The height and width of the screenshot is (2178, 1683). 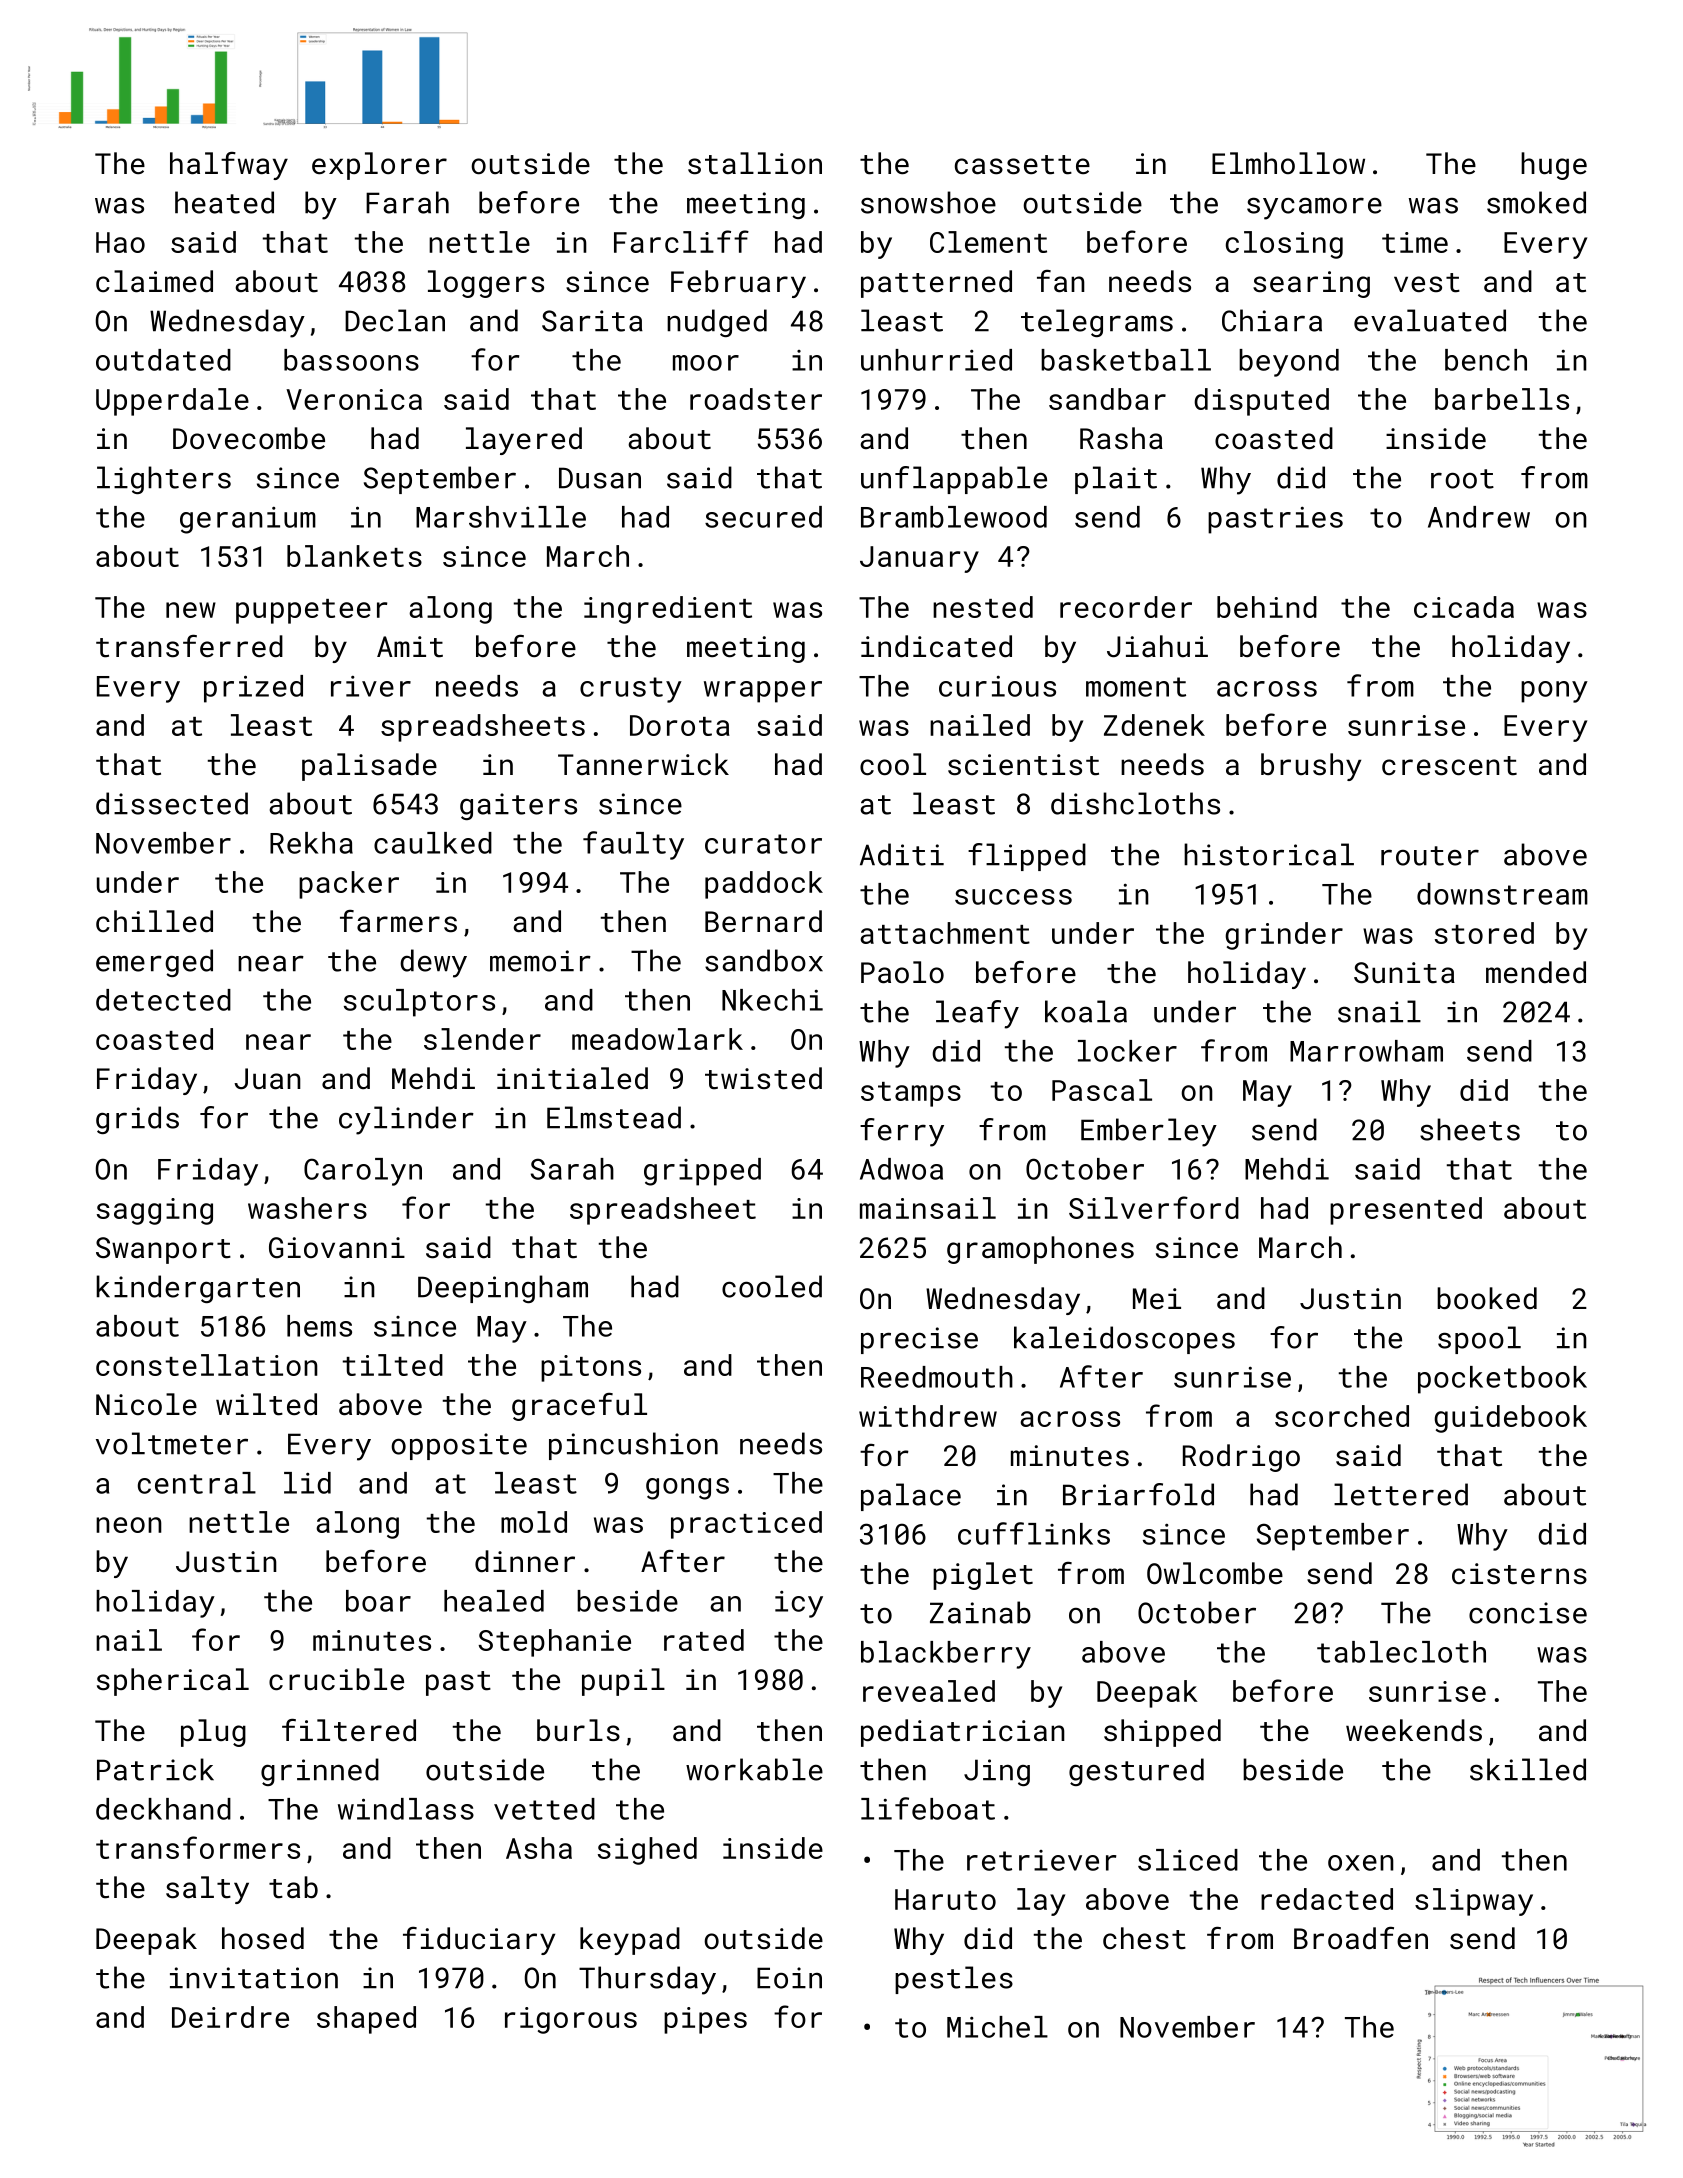 I want to click on root, so click(x=1462, y=479).
